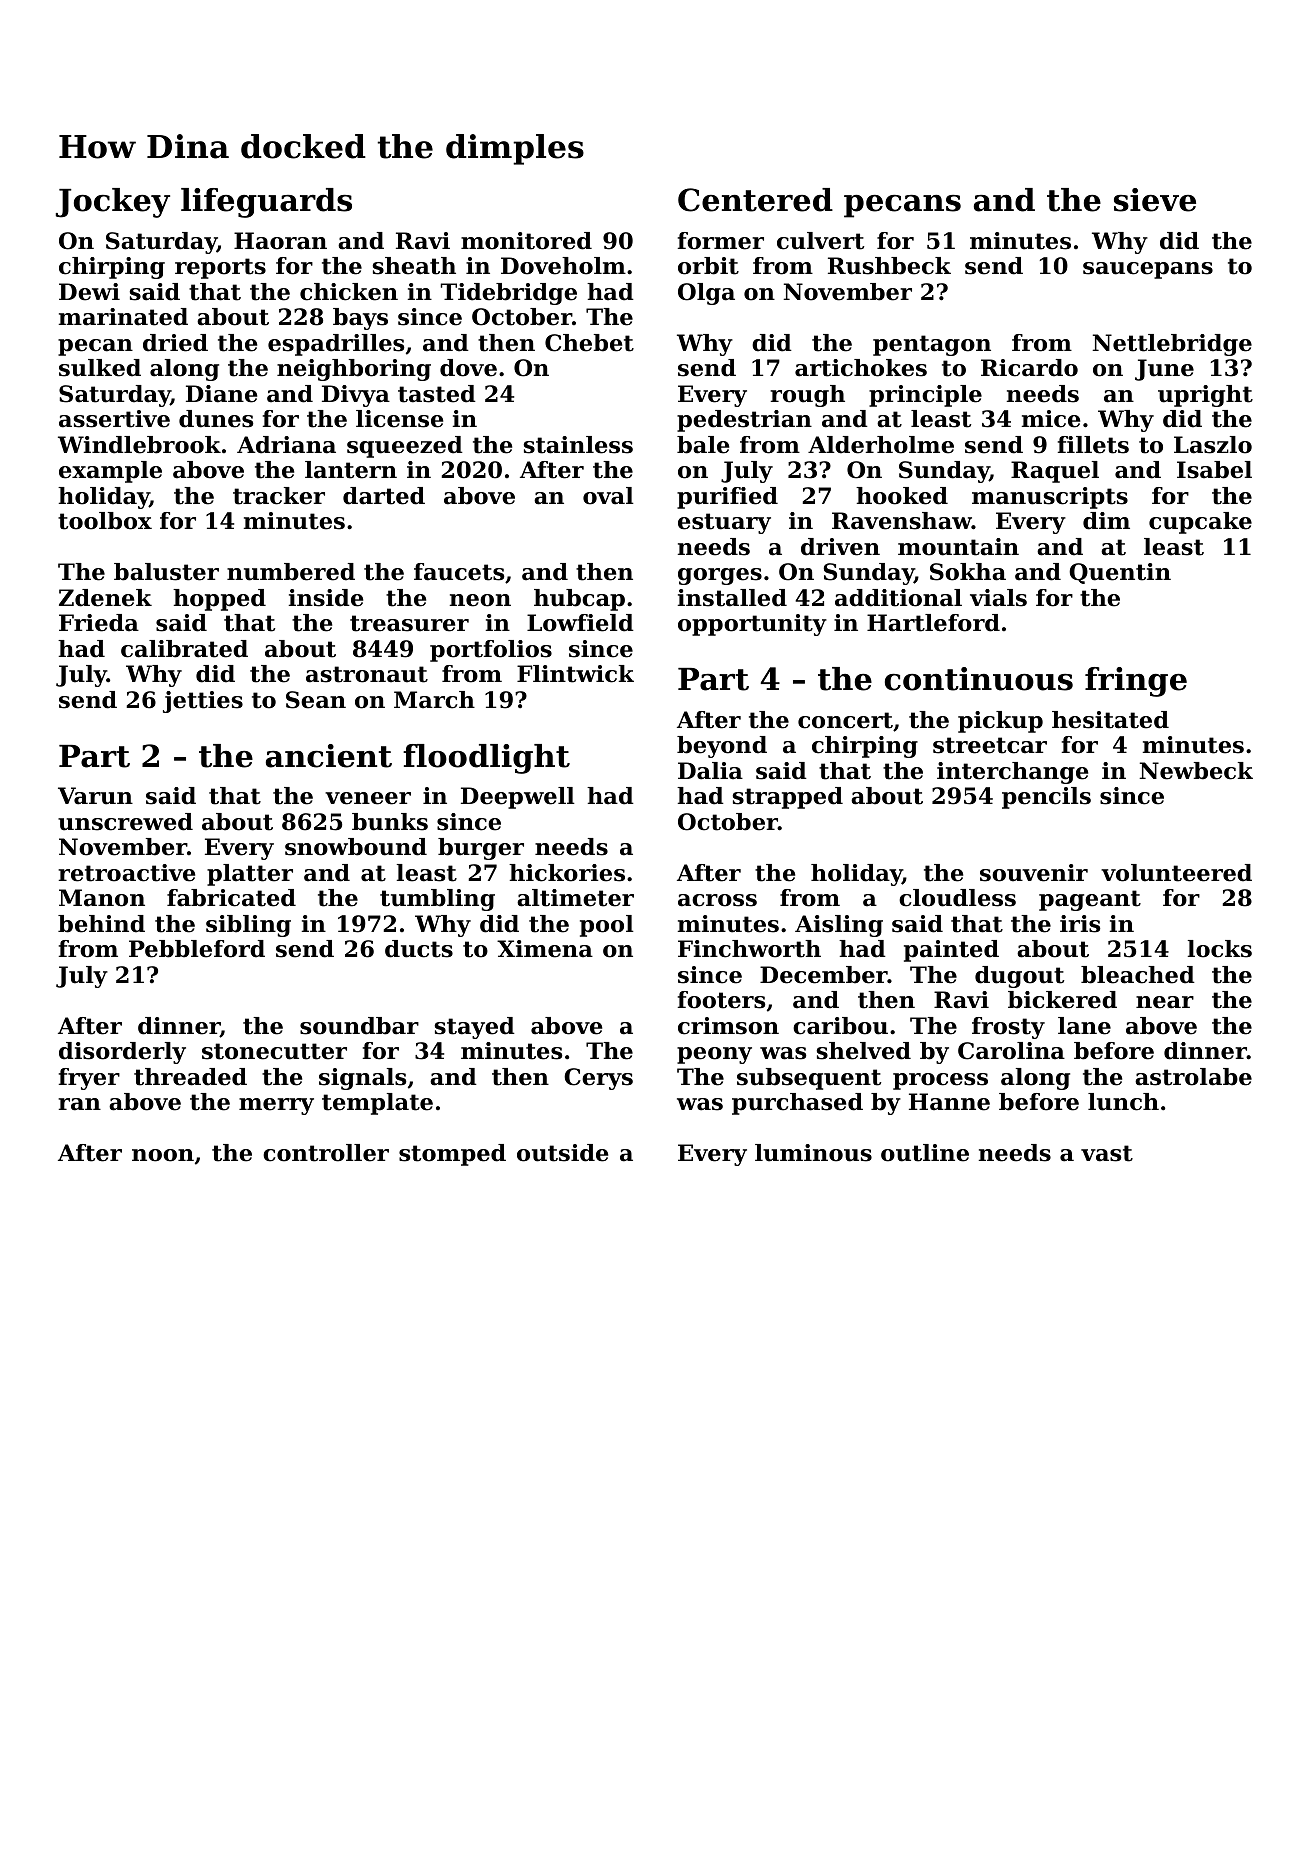 The image size is (1311, 1854). I want to click on sieve, so click(1155, 200).
